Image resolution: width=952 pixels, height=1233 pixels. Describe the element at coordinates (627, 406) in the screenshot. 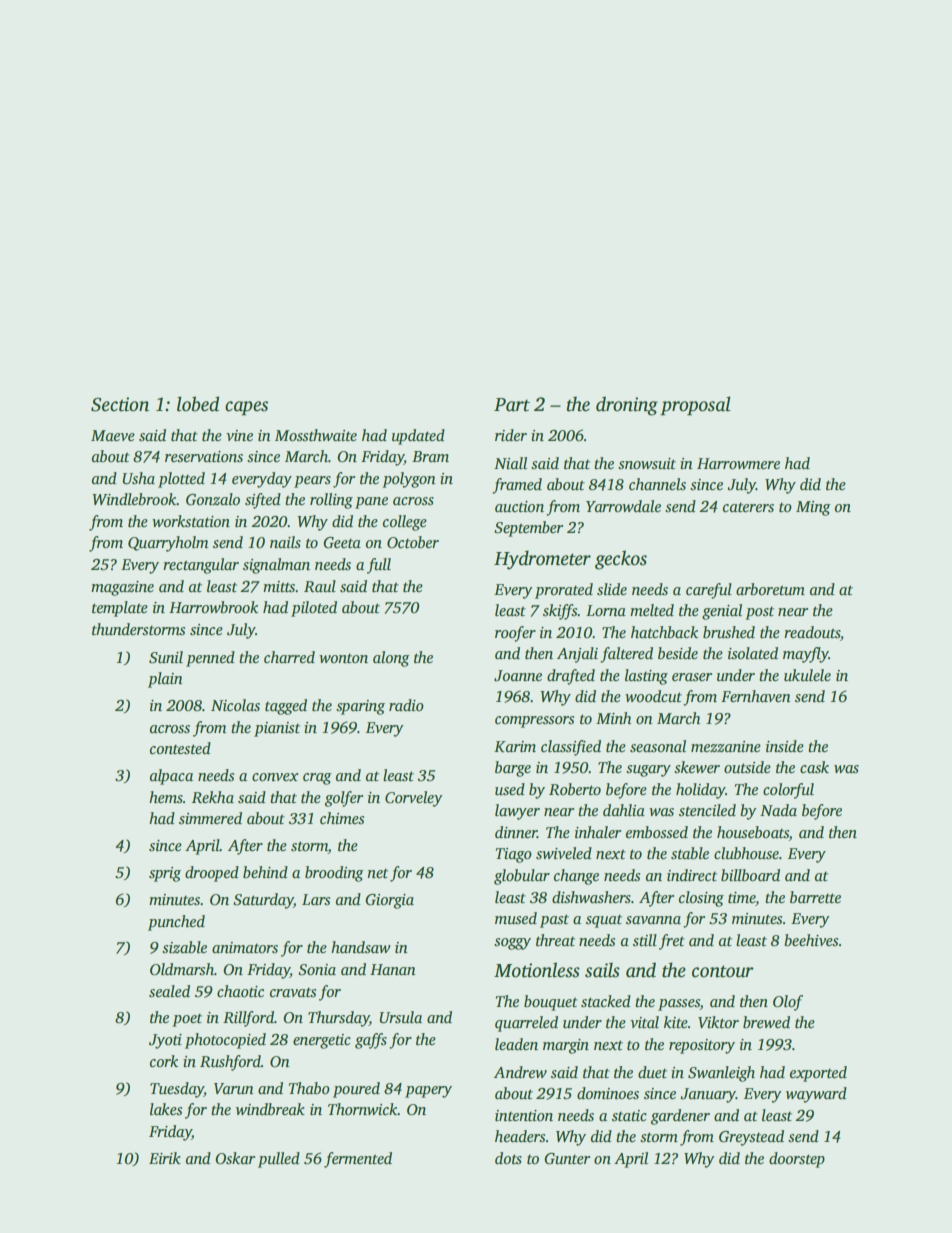

I see `droning` at that location.
